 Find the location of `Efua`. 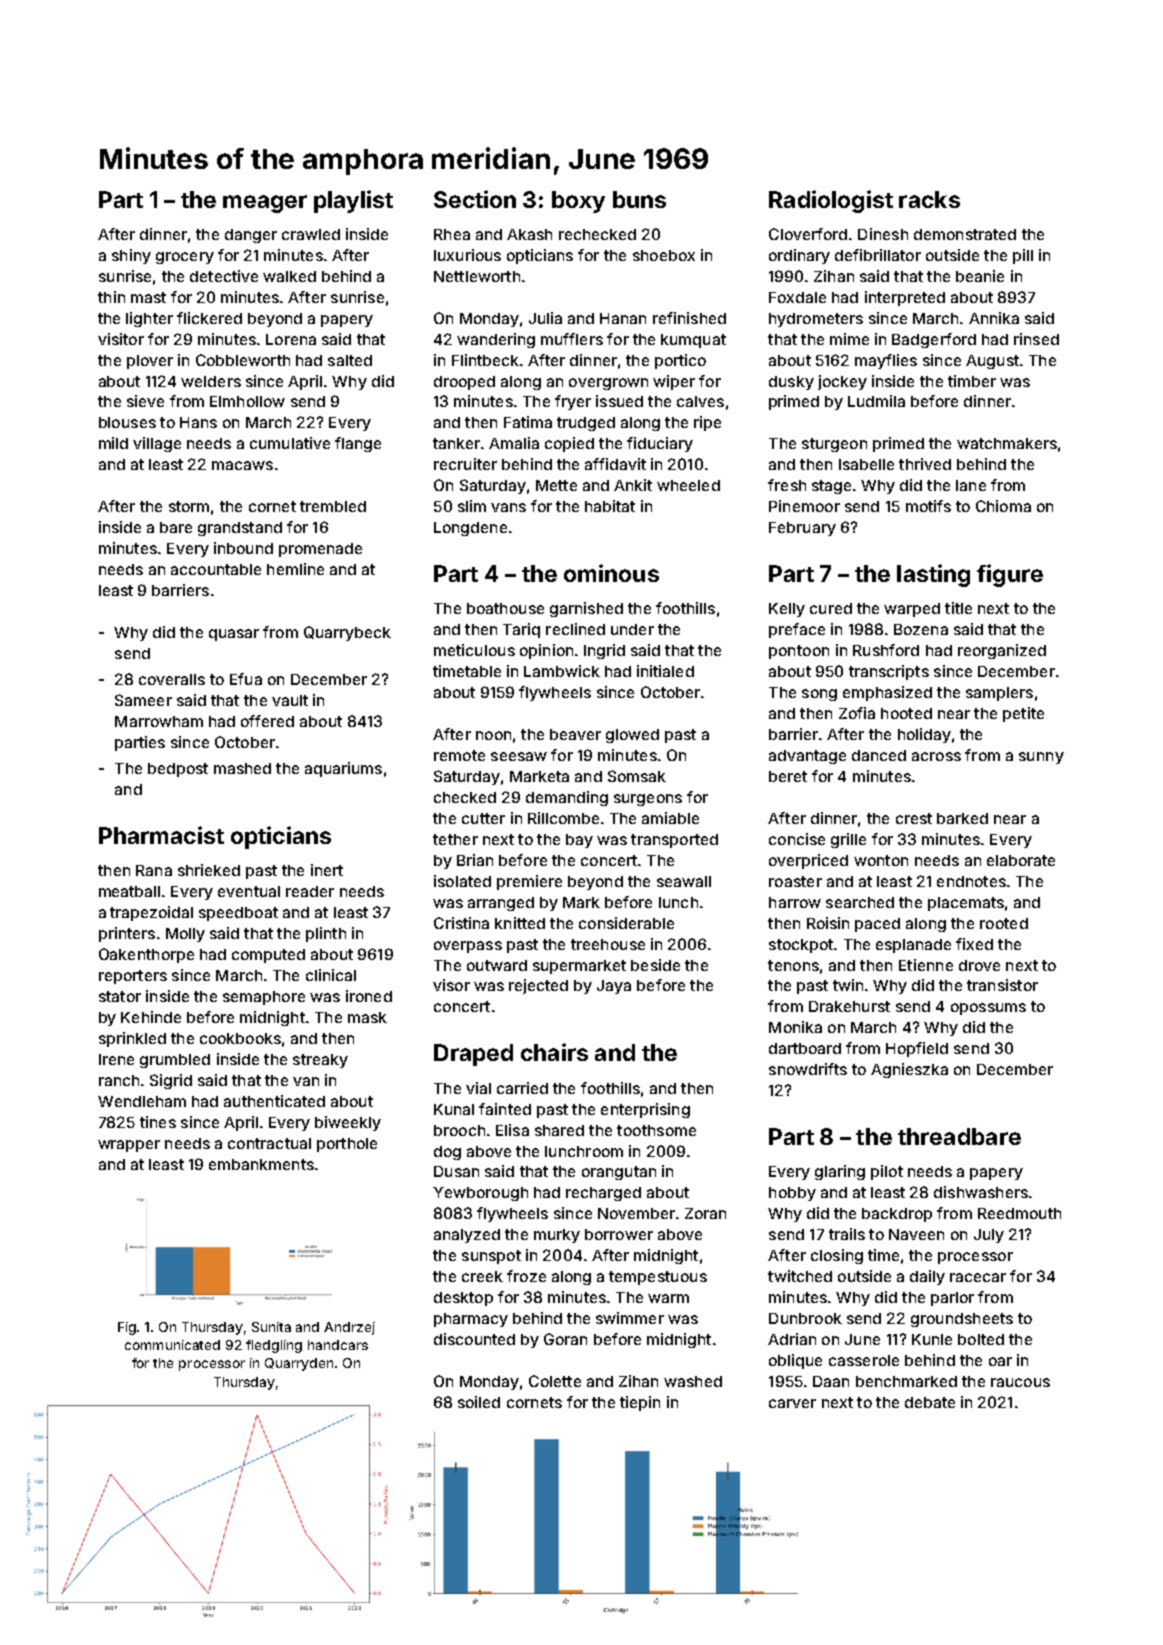

Efua is located at coordinates (246, 679).
